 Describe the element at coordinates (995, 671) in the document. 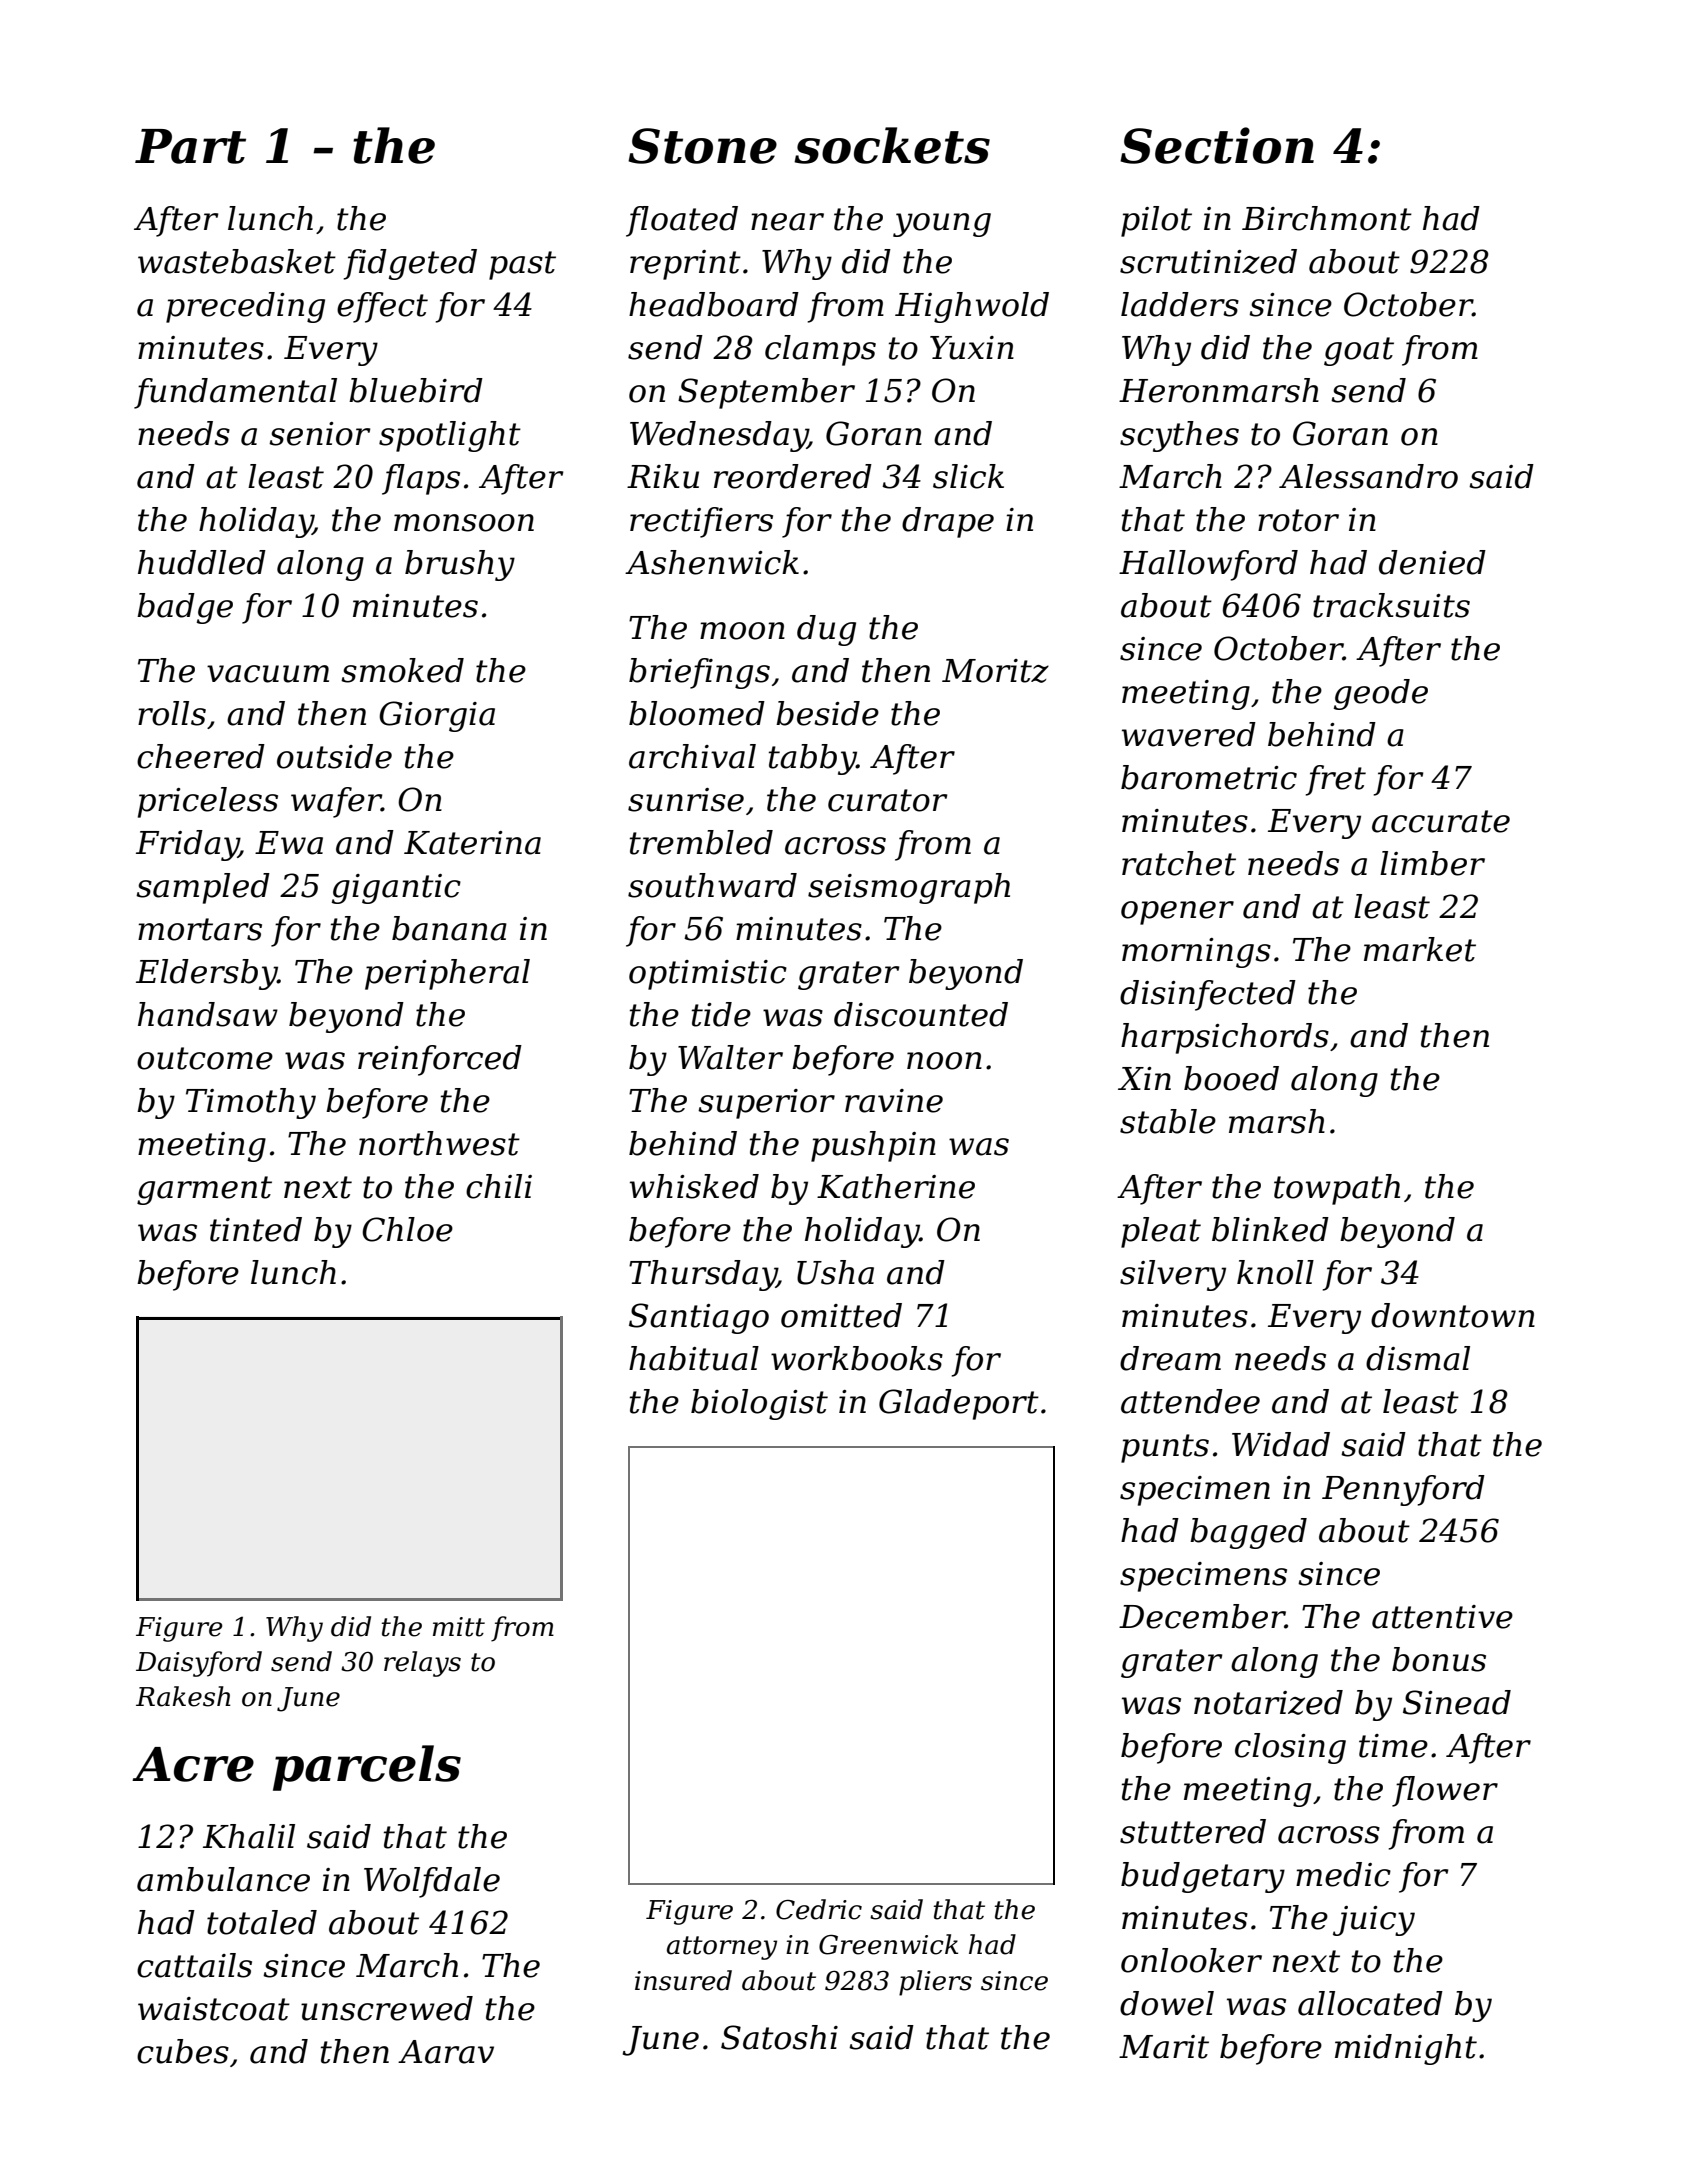

I see `Moritz` at that location.
